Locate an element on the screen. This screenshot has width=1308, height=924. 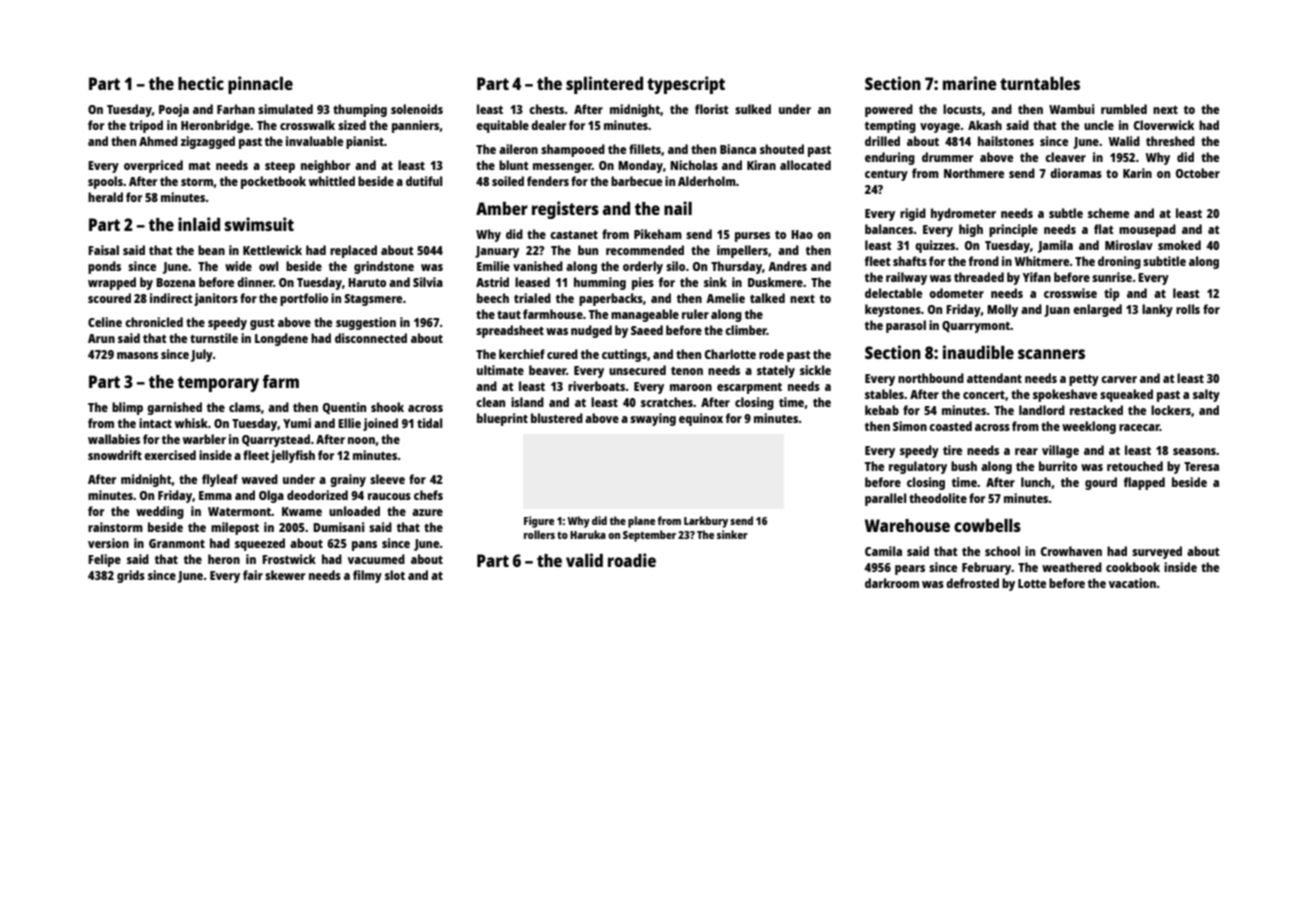
Pooja is located at coordinates (174, 110).
